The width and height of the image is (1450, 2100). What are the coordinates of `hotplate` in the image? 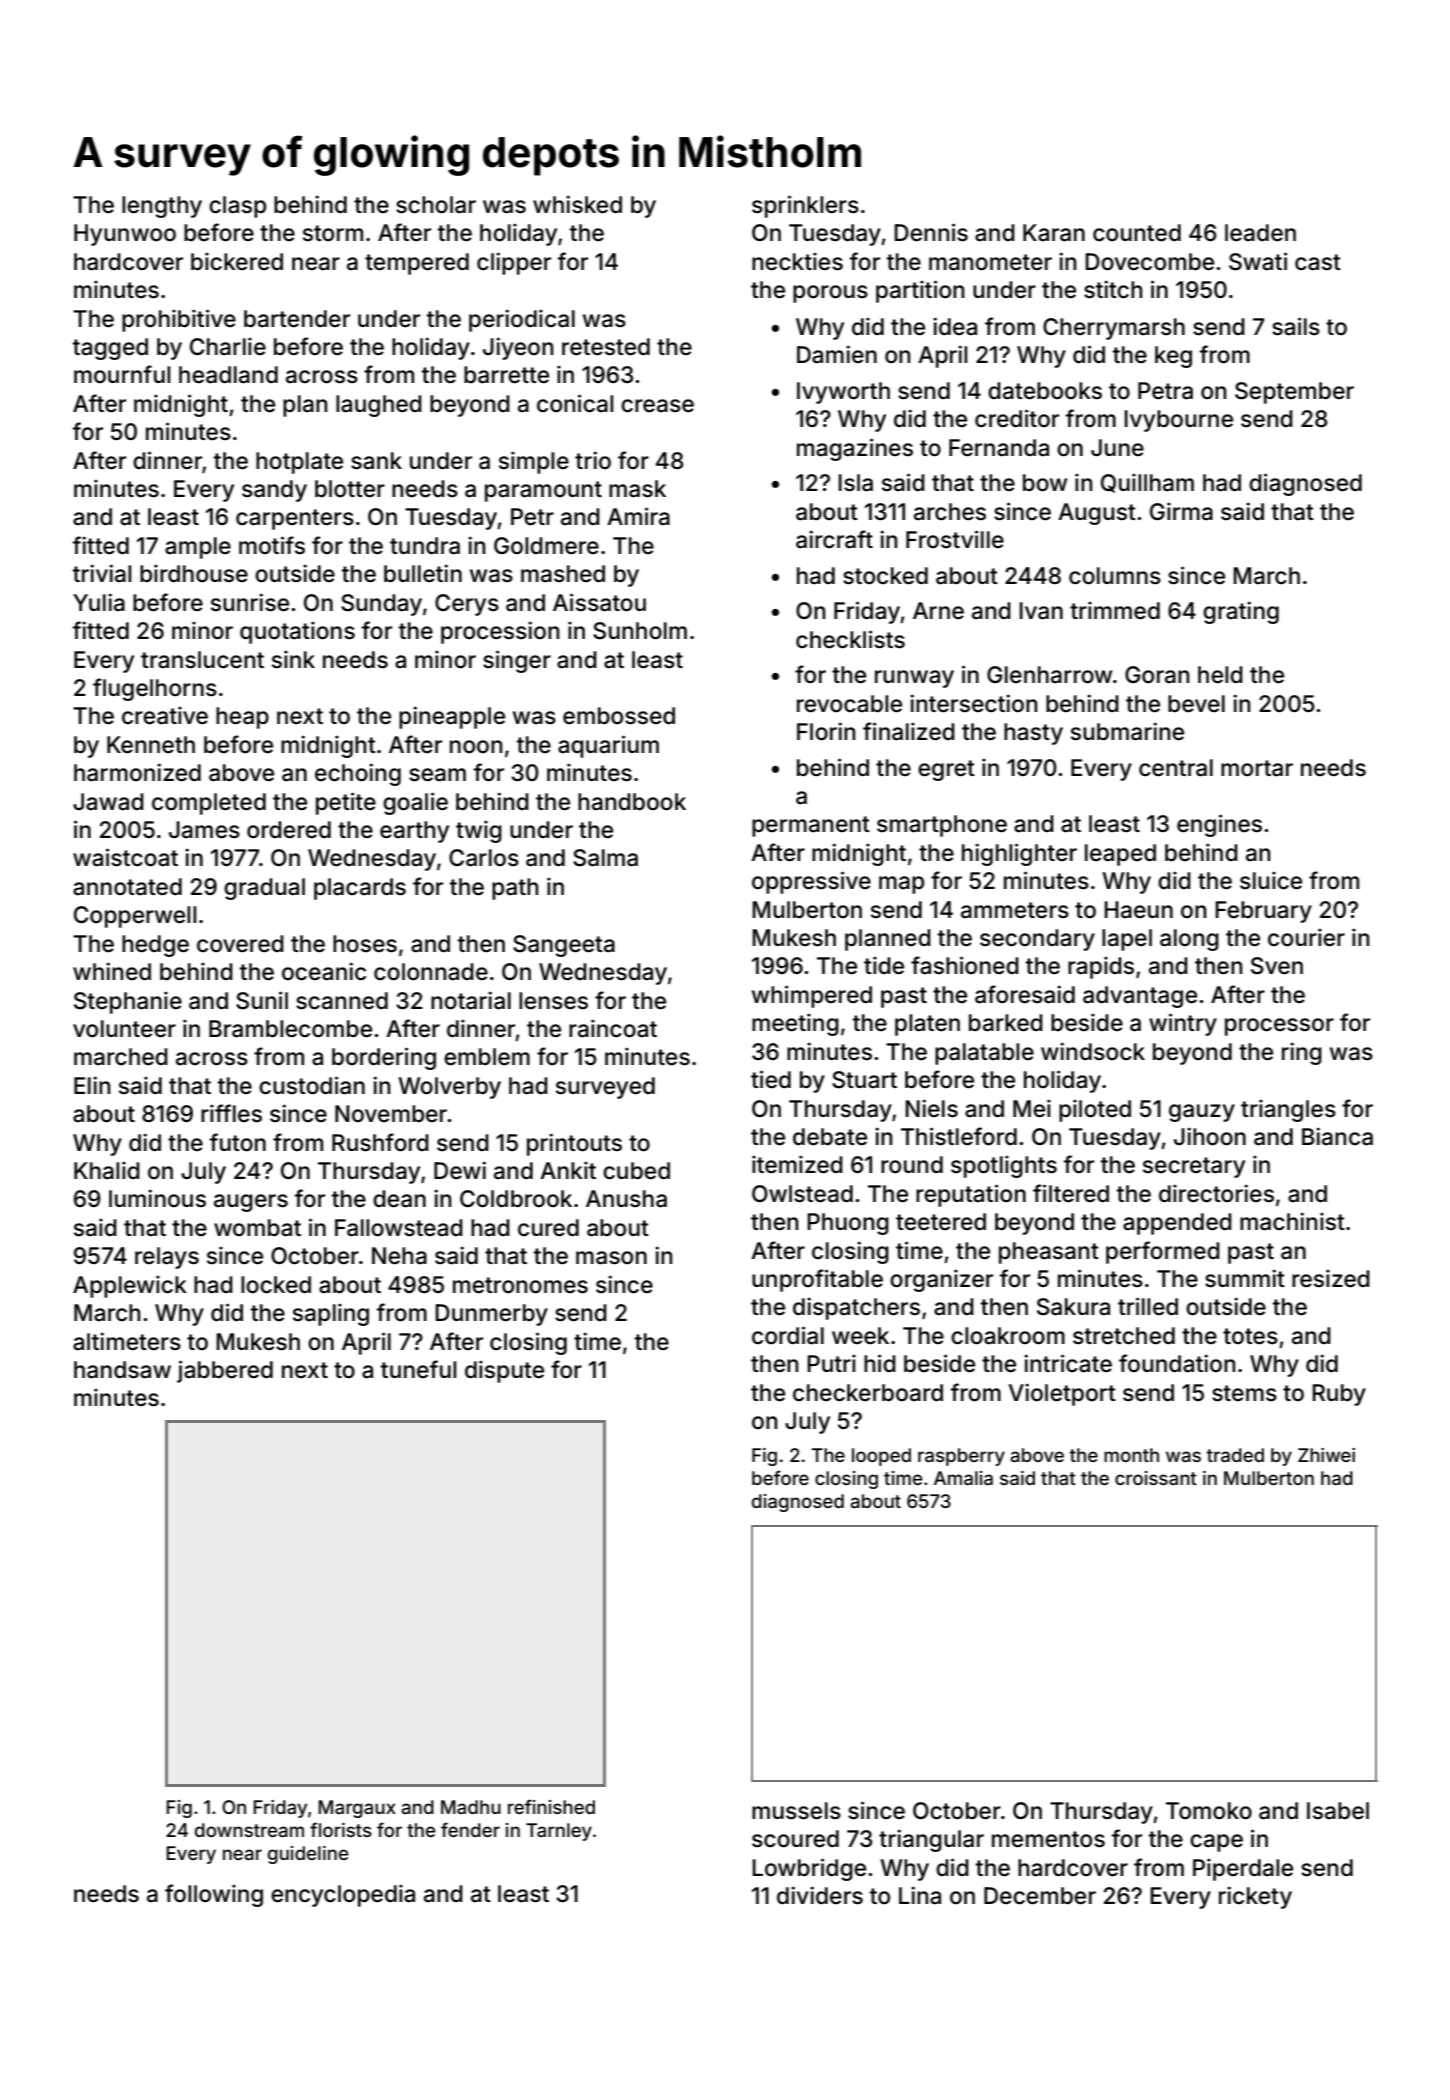 It's located at (299, 463).
